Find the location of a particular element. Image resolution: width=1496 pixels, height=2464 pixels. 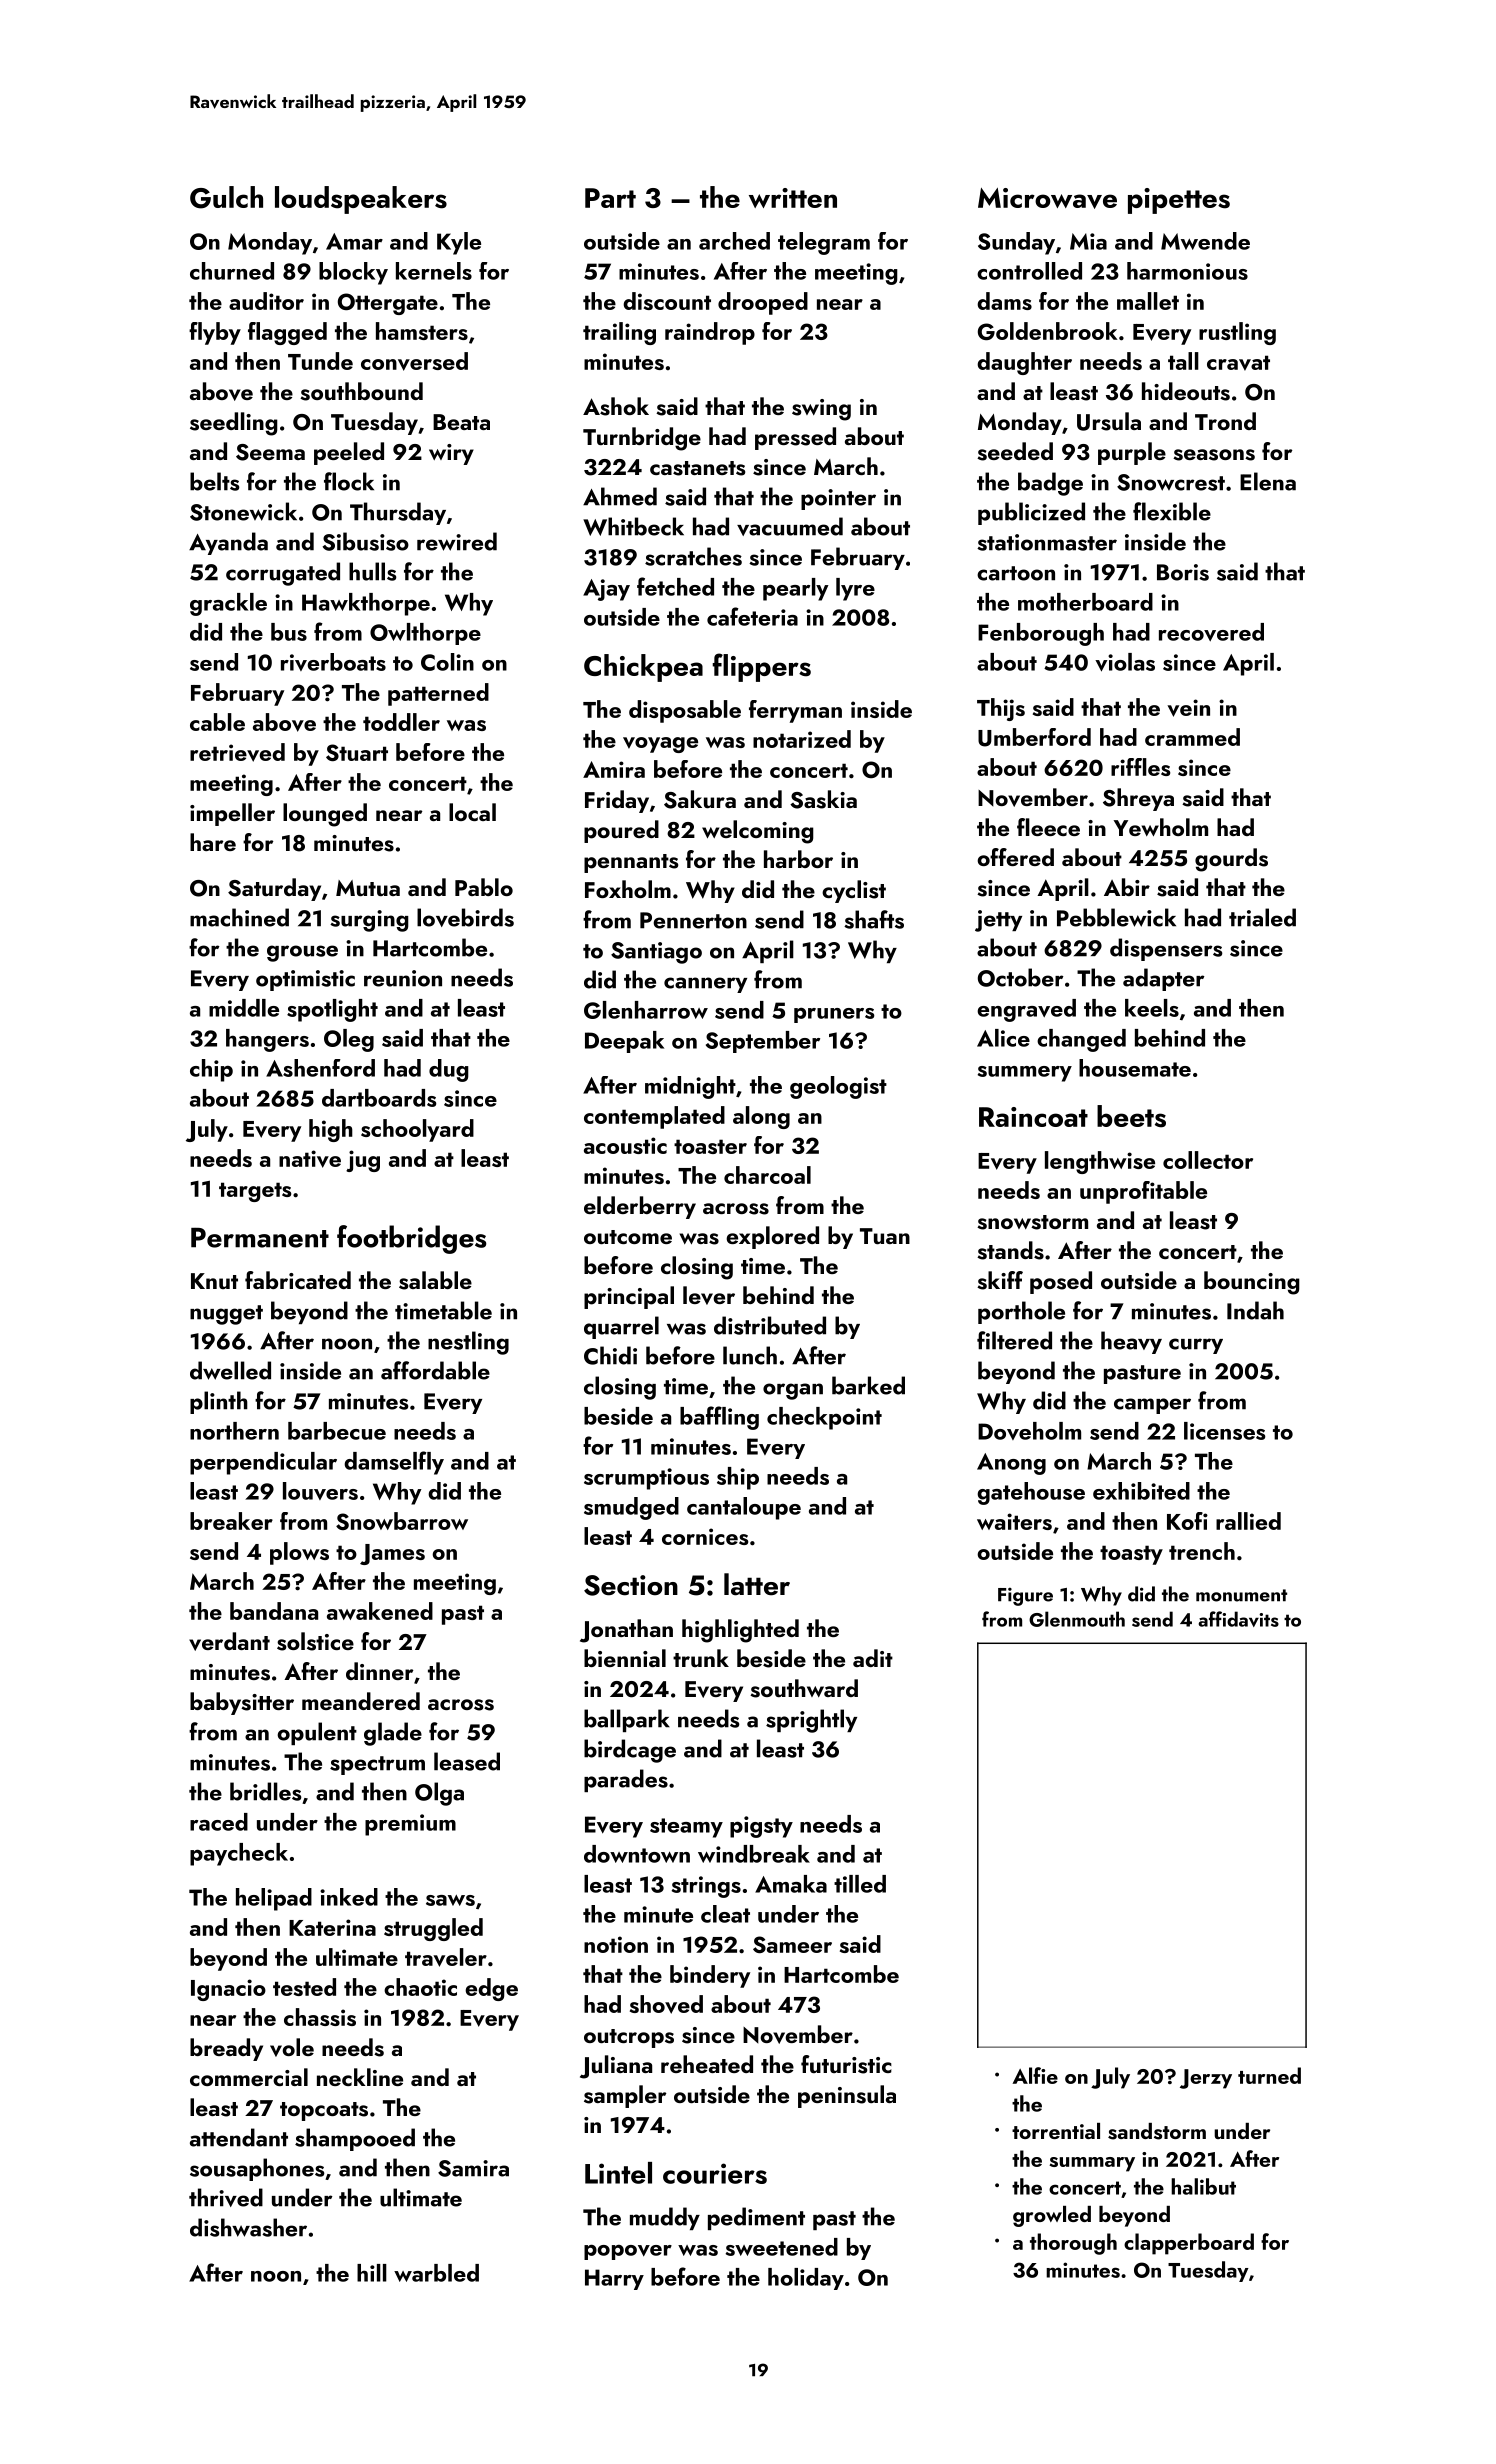

midnight is located at coordinates (690, 1087).
